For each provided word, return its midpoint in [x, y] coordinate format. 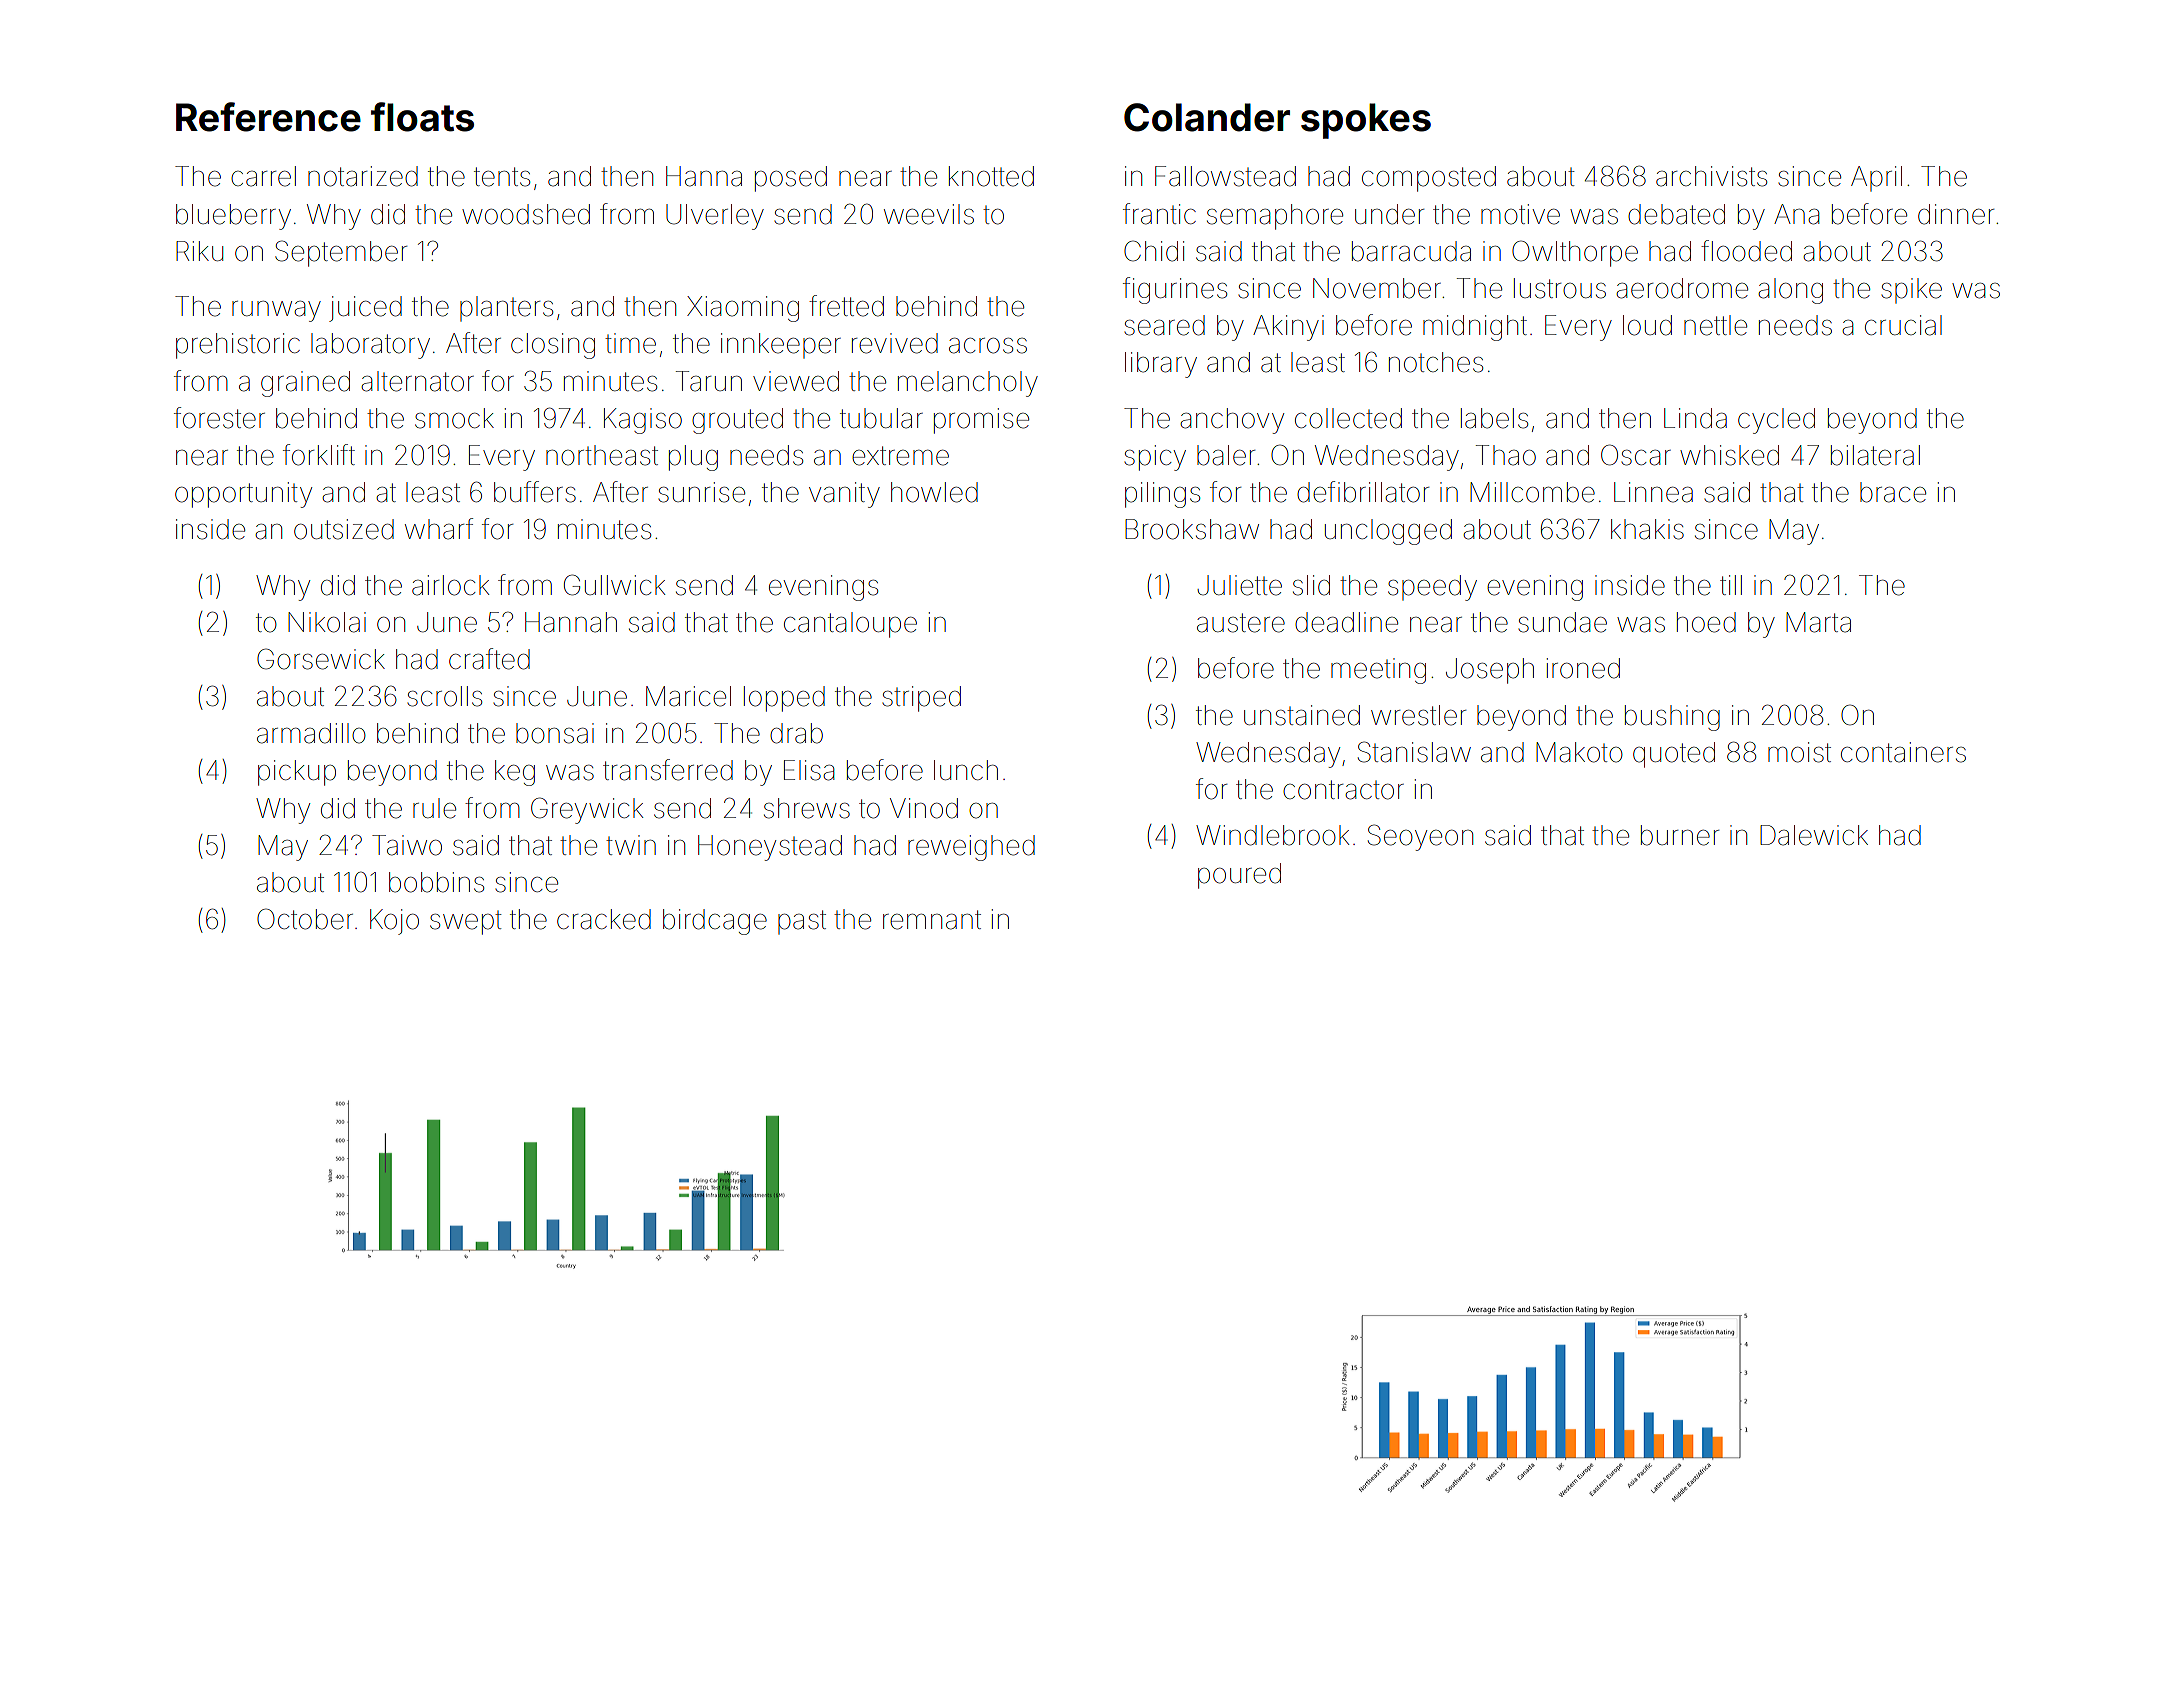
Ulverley [715, 217]
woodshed [526, 214]
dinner [1956, 214]
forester [219, 418]
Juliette [1239, 585]
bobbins [436, 882]
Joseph [1490, 671]
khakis [1647, 529]
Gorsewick [321, 659]
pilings [1162, 495]
